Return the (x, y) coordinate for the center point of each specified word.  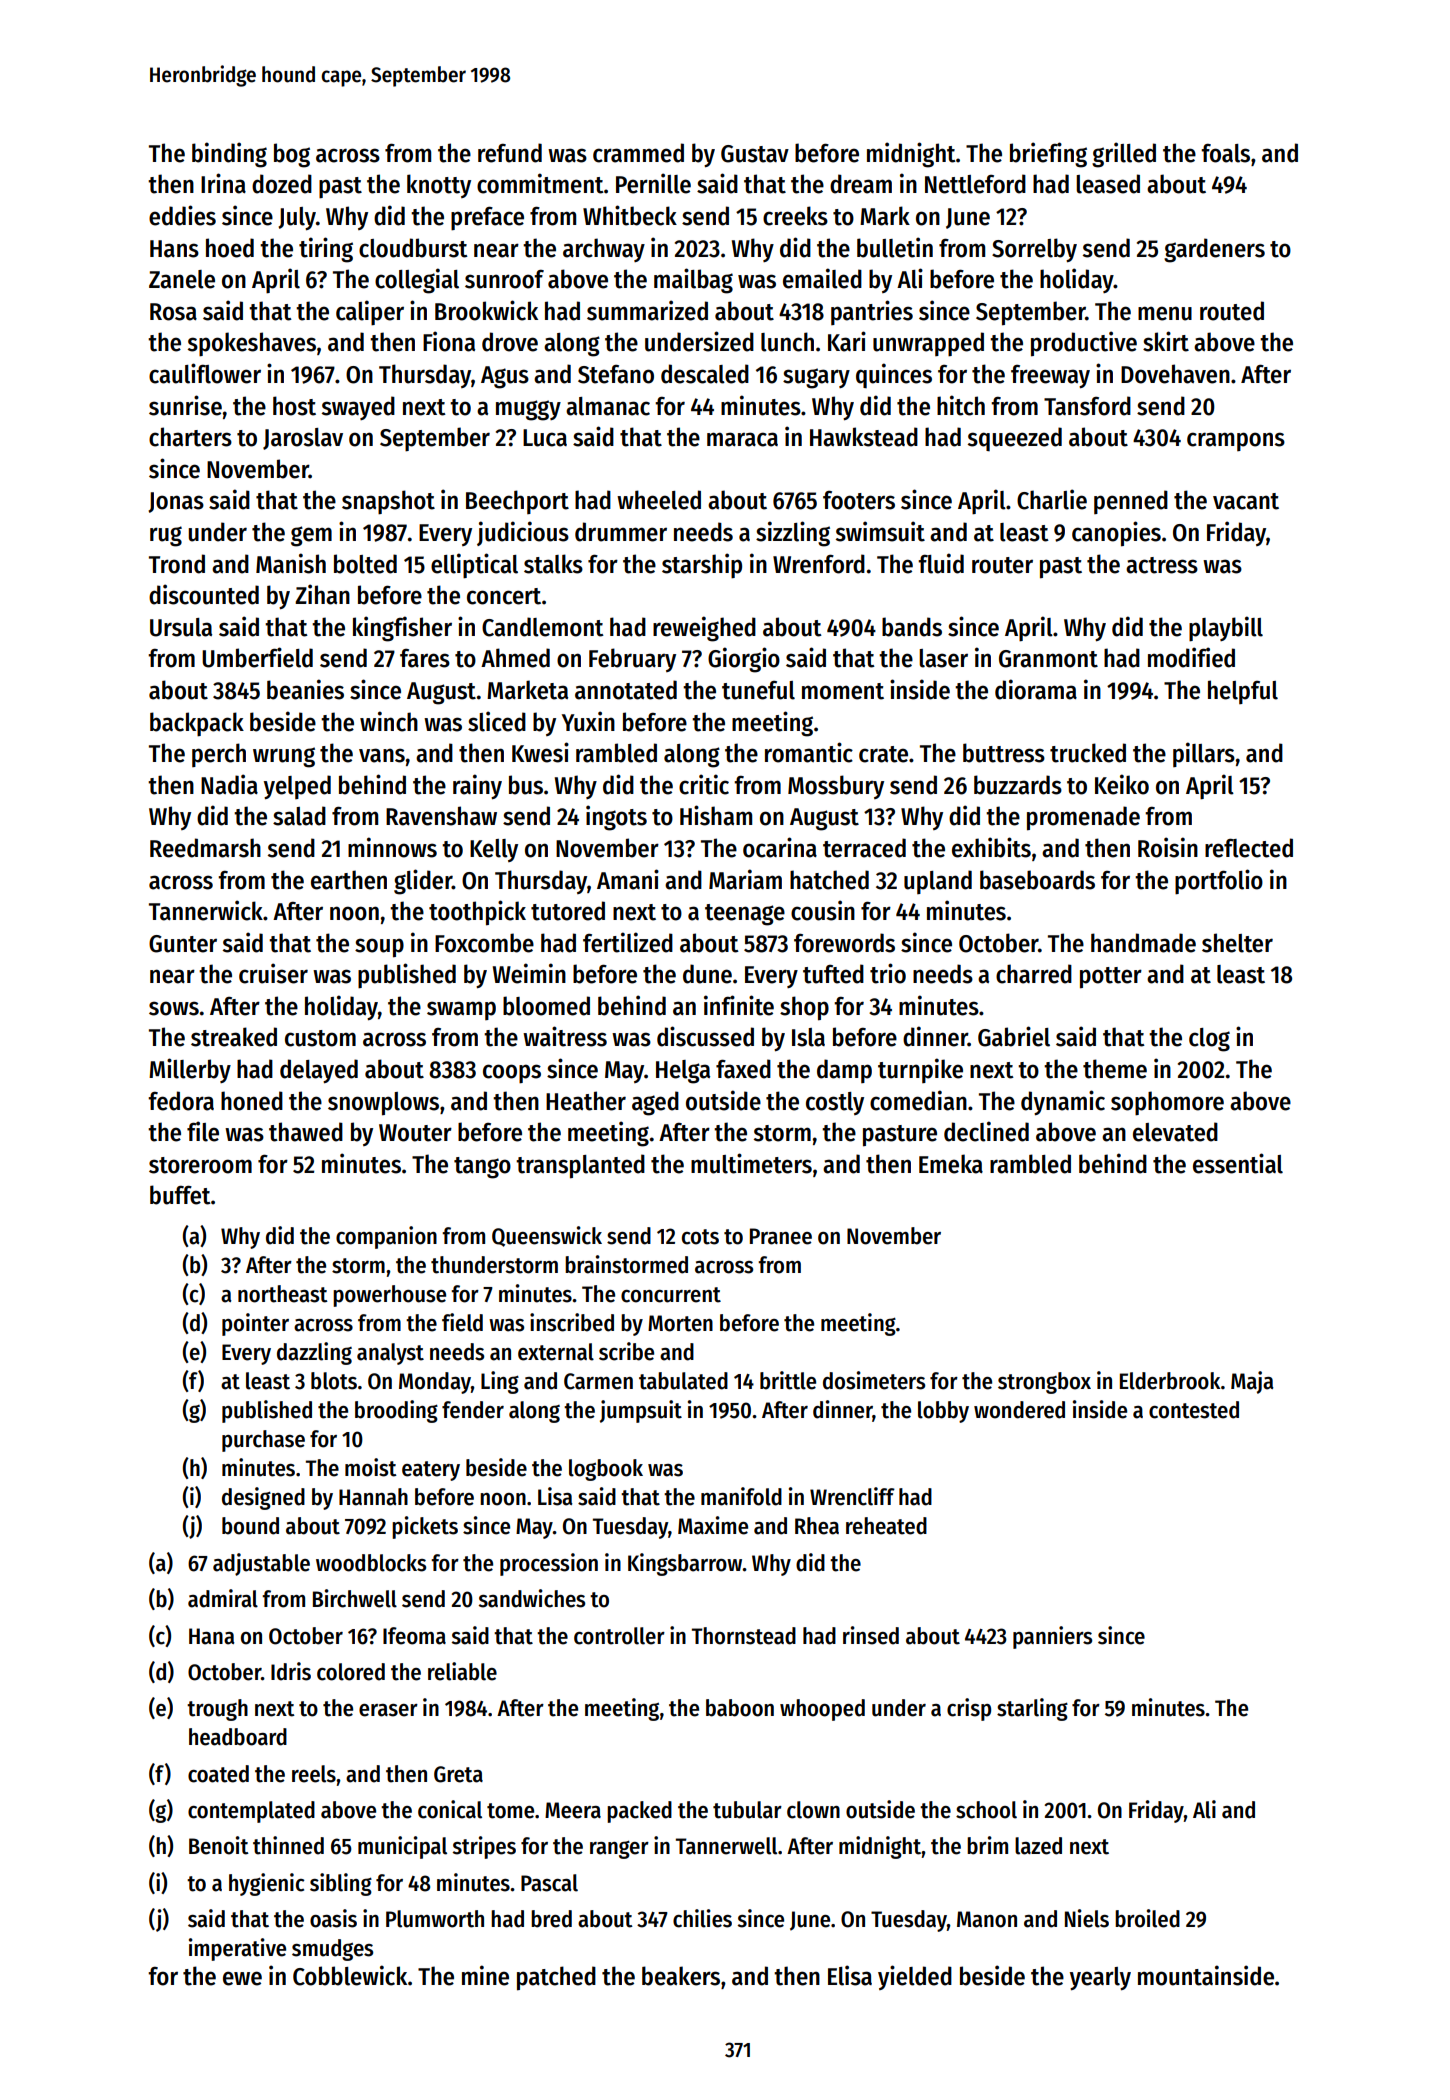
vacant (1246, 501)
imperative (237, 1949)
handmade (1143, 943)
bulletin (895, 247)
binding (229, 155)
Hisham (716, 815)
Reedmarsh (205, 848)
